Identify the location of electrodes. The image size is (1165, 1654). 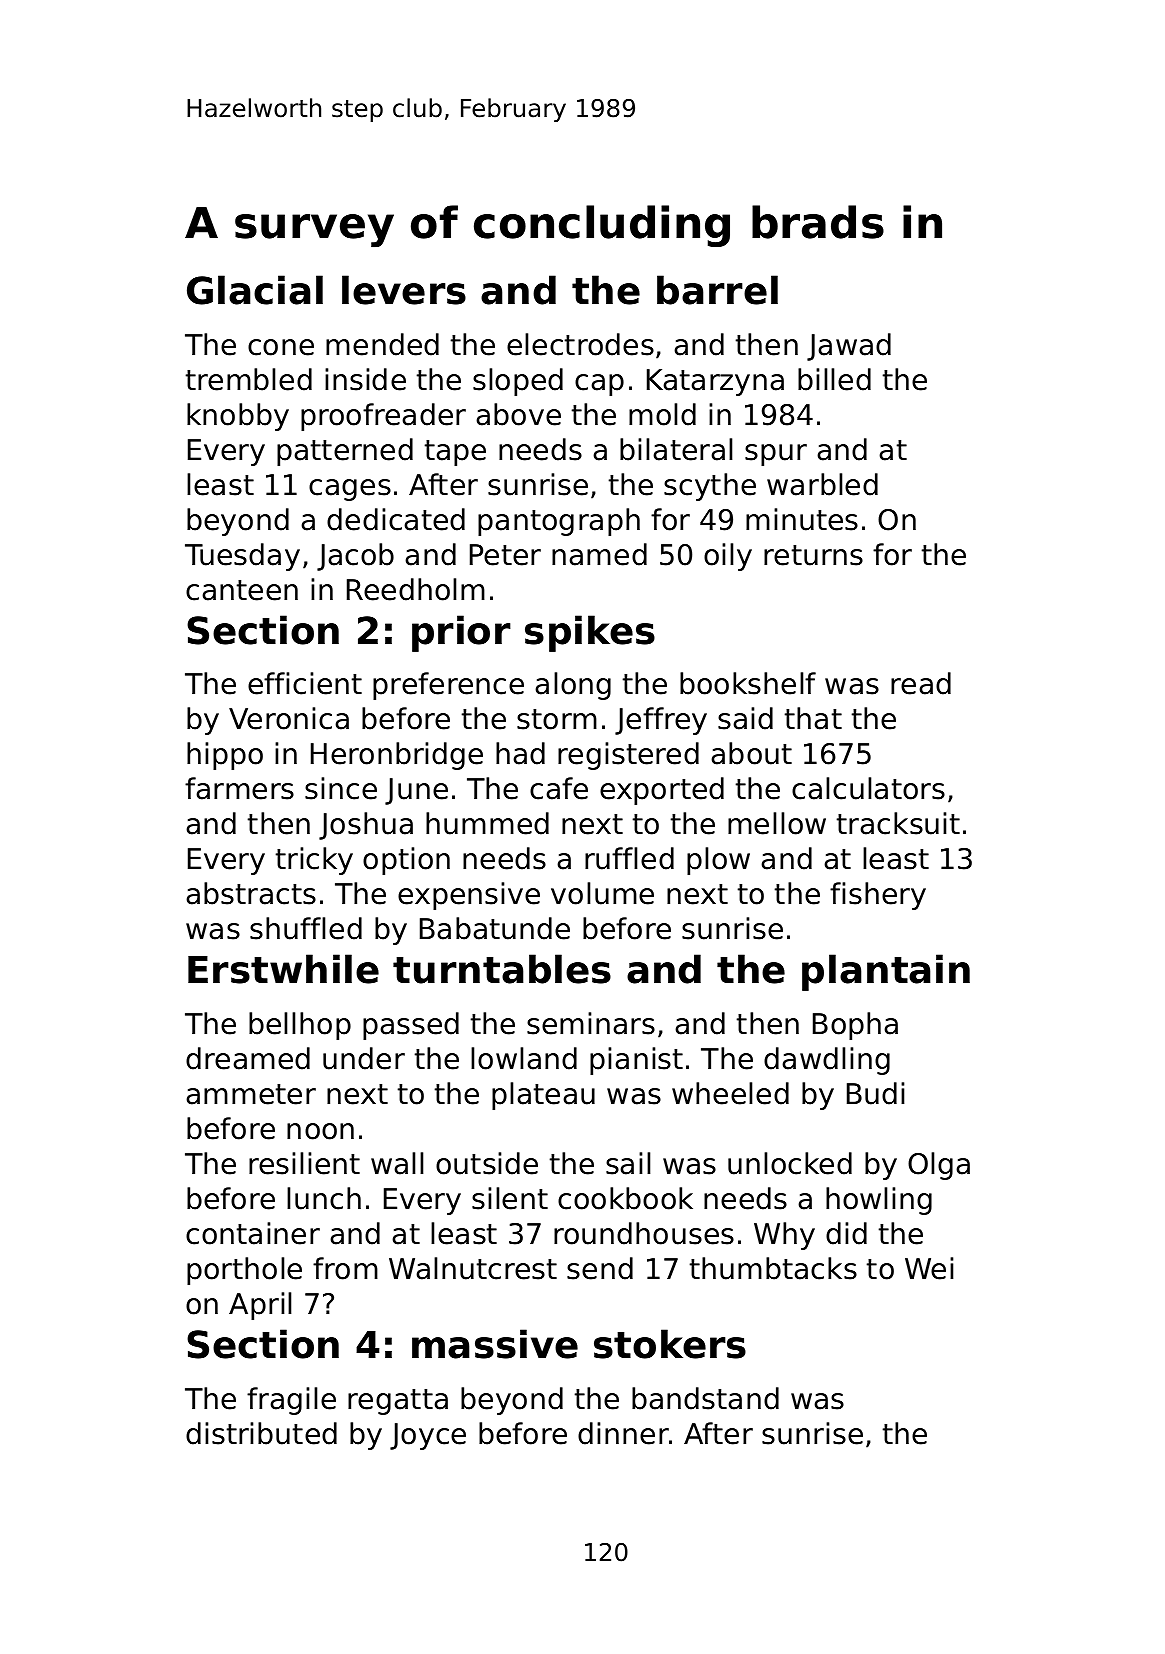
(580, 344).
